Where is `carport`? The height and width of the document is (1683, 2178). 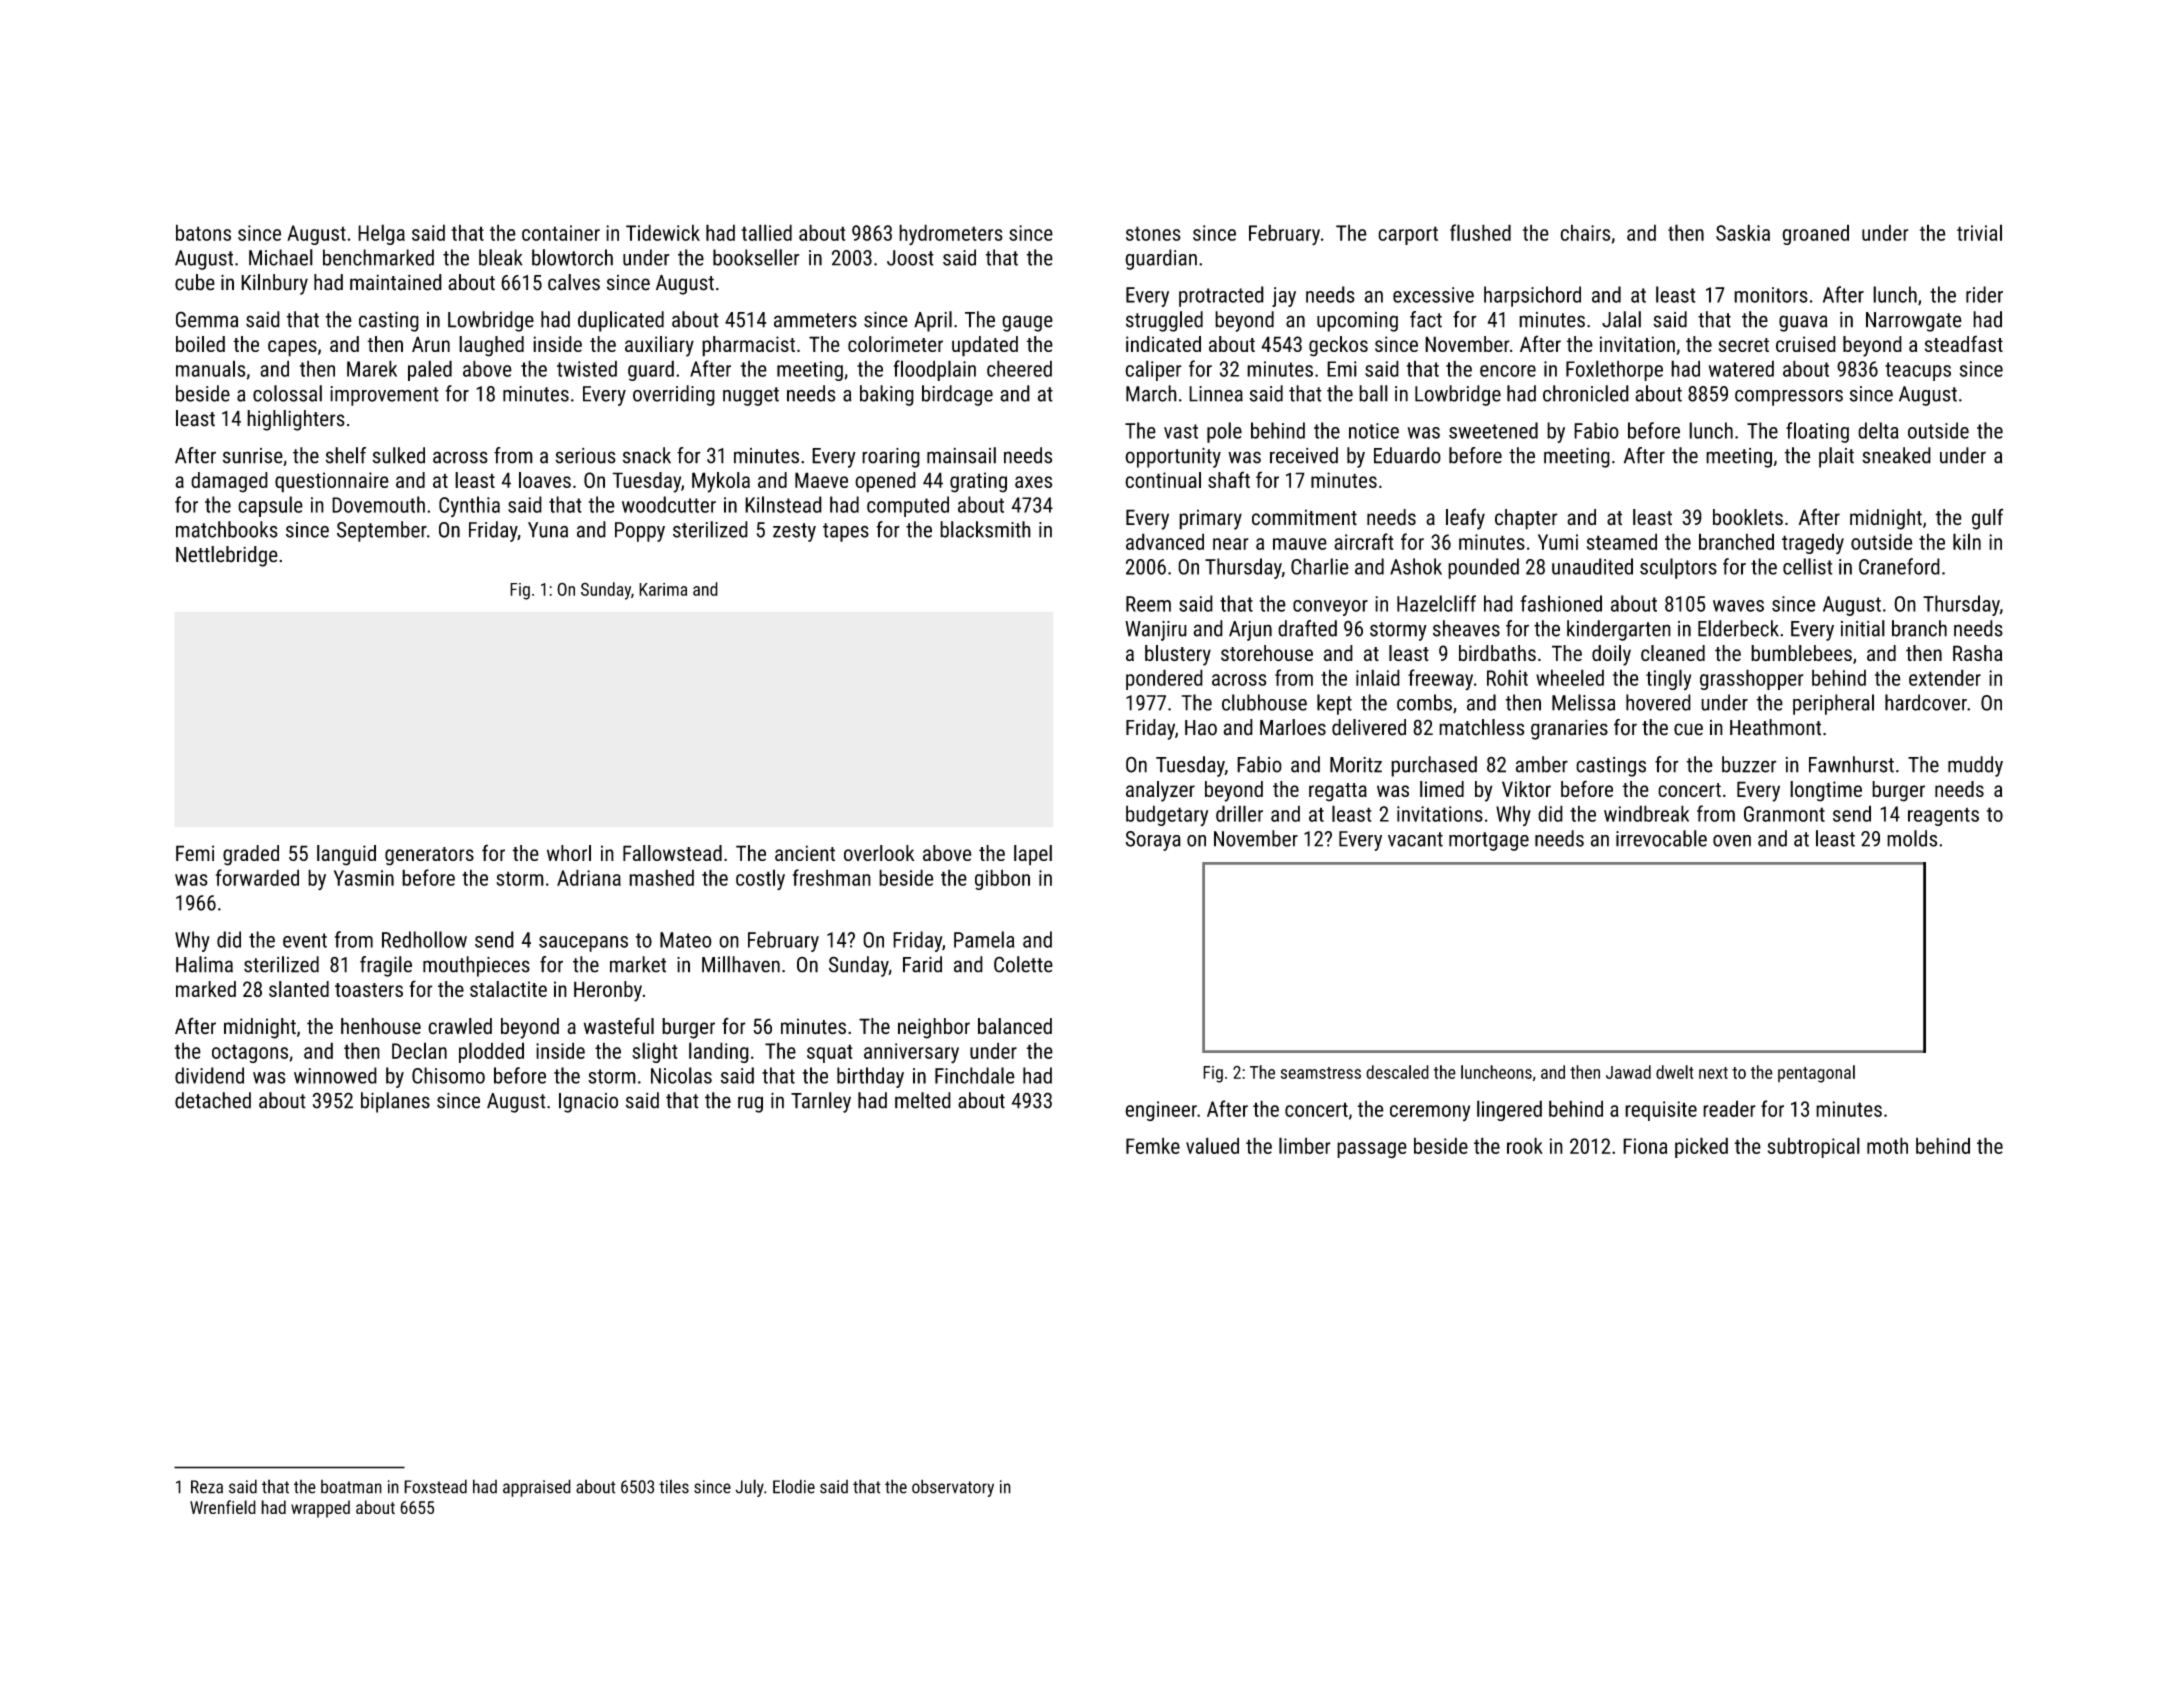 carport is located at coordinates (1408, 235).
